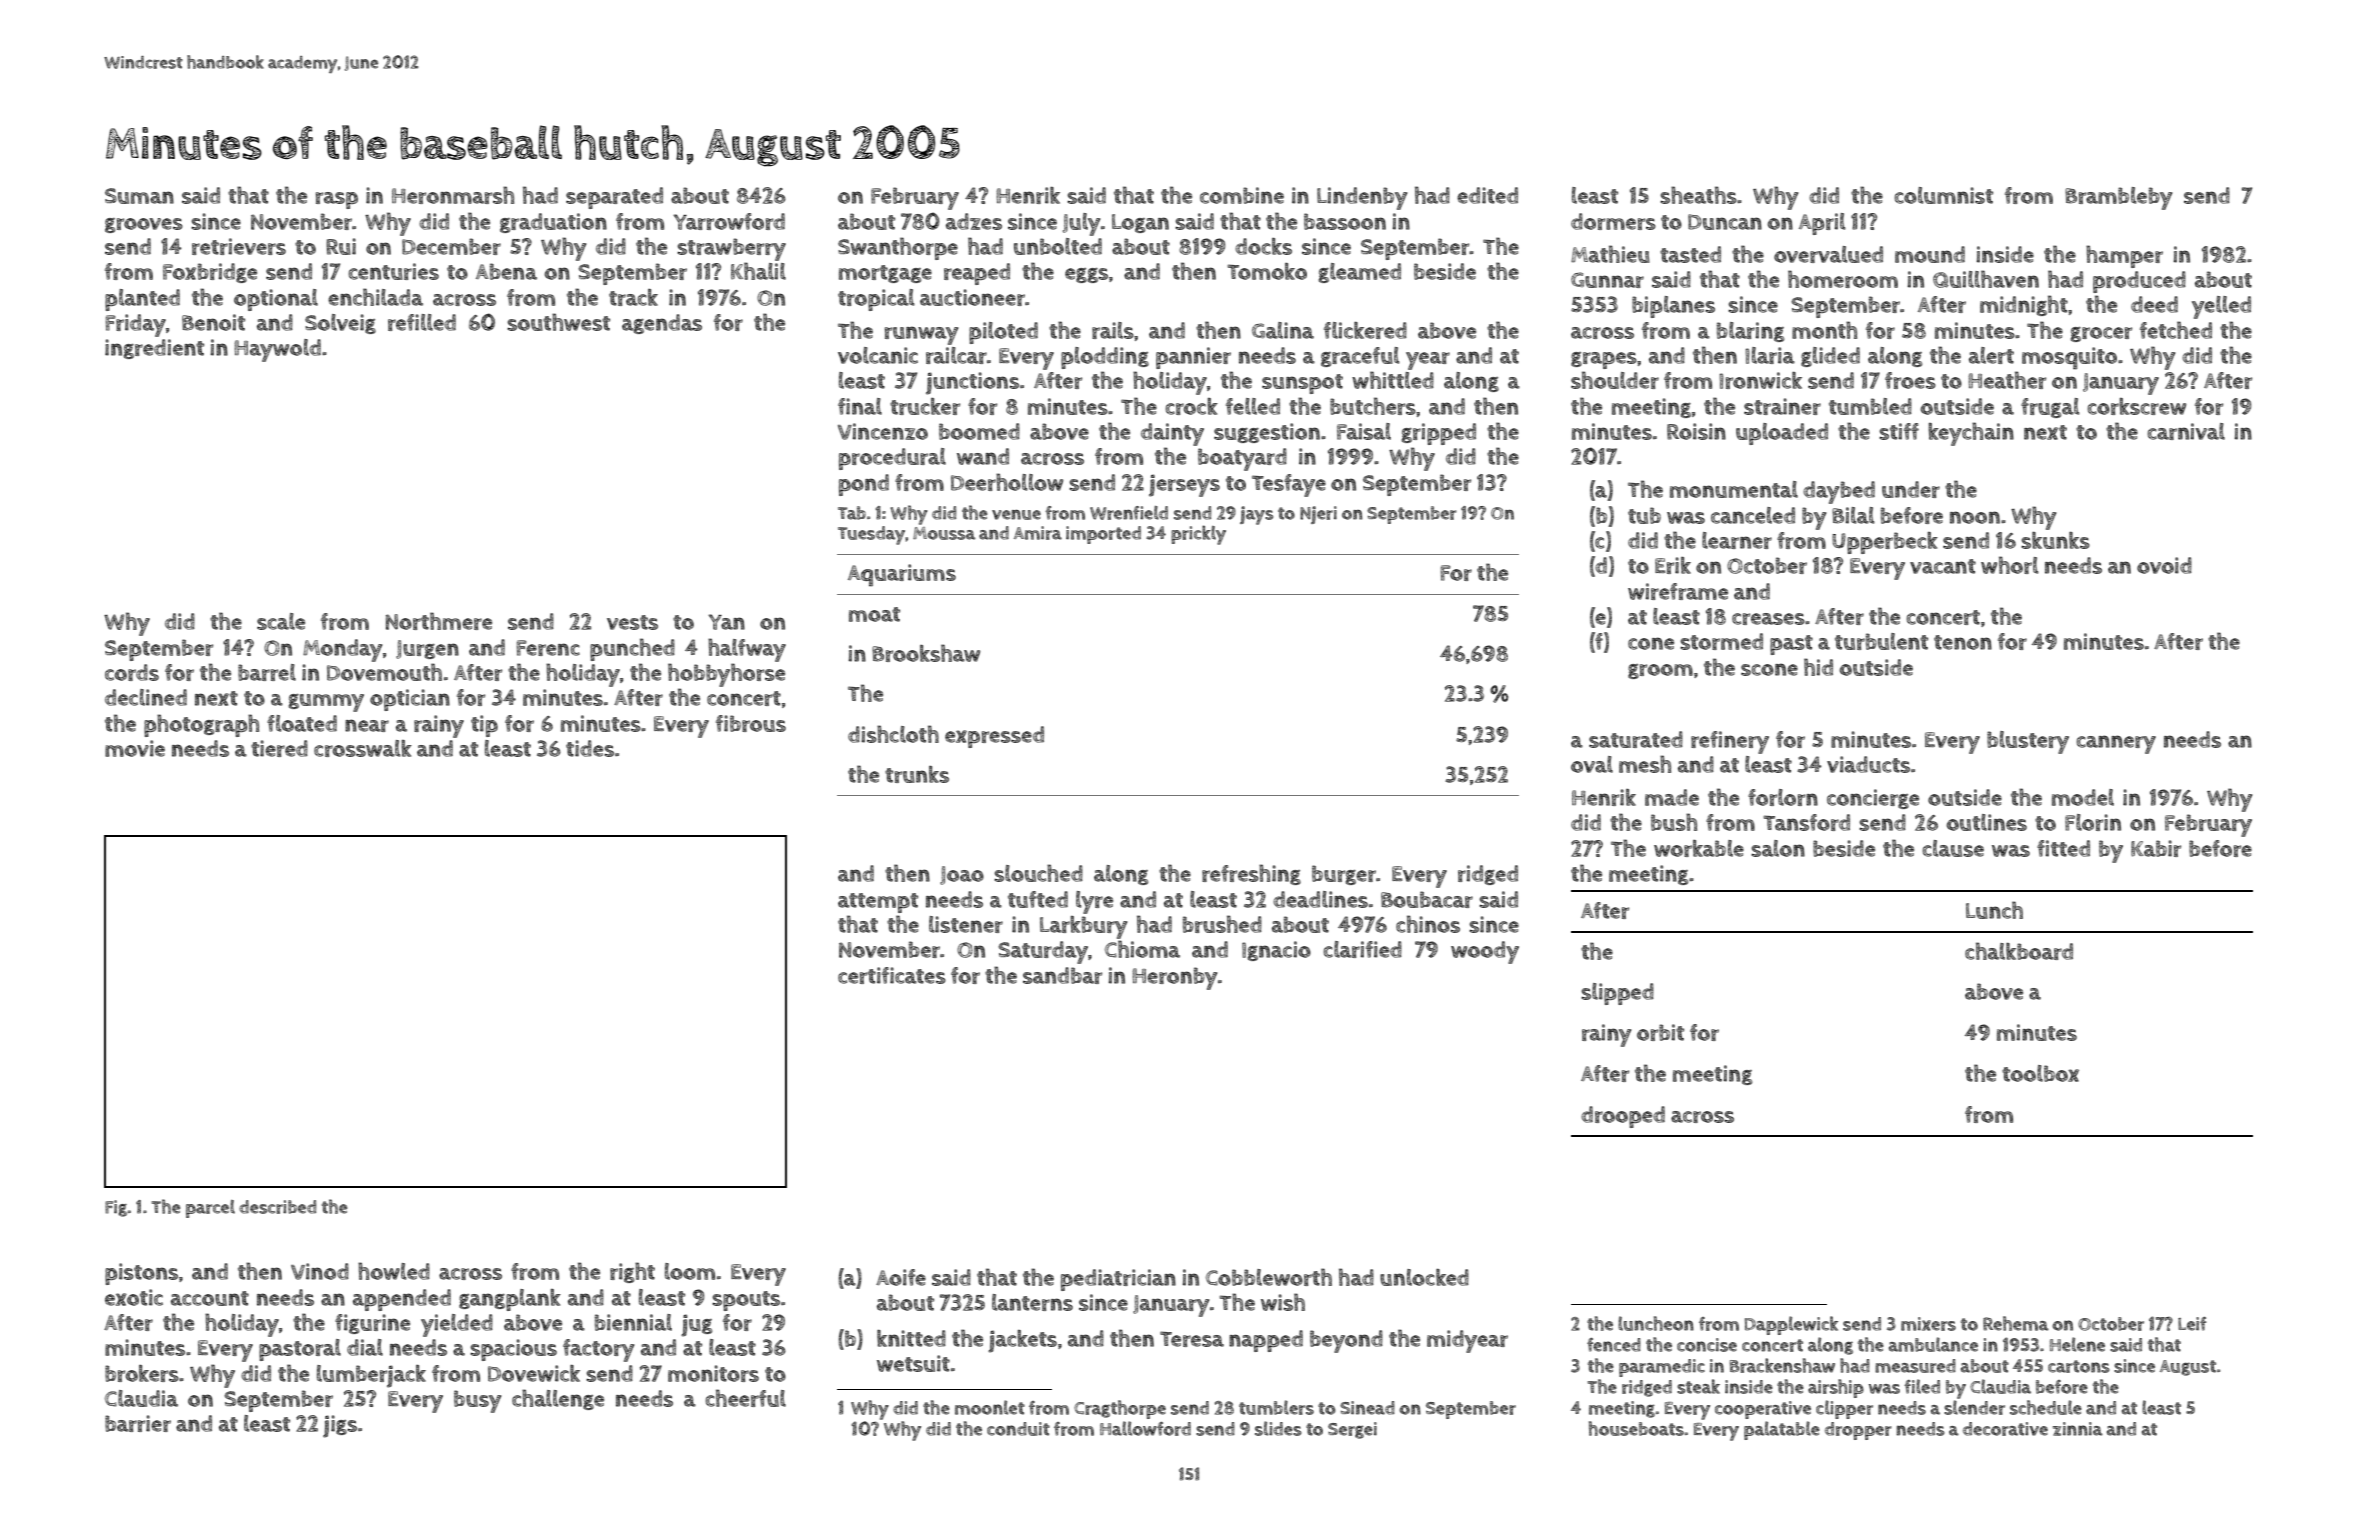  I want to click on slipped, so click(1617, 994).
